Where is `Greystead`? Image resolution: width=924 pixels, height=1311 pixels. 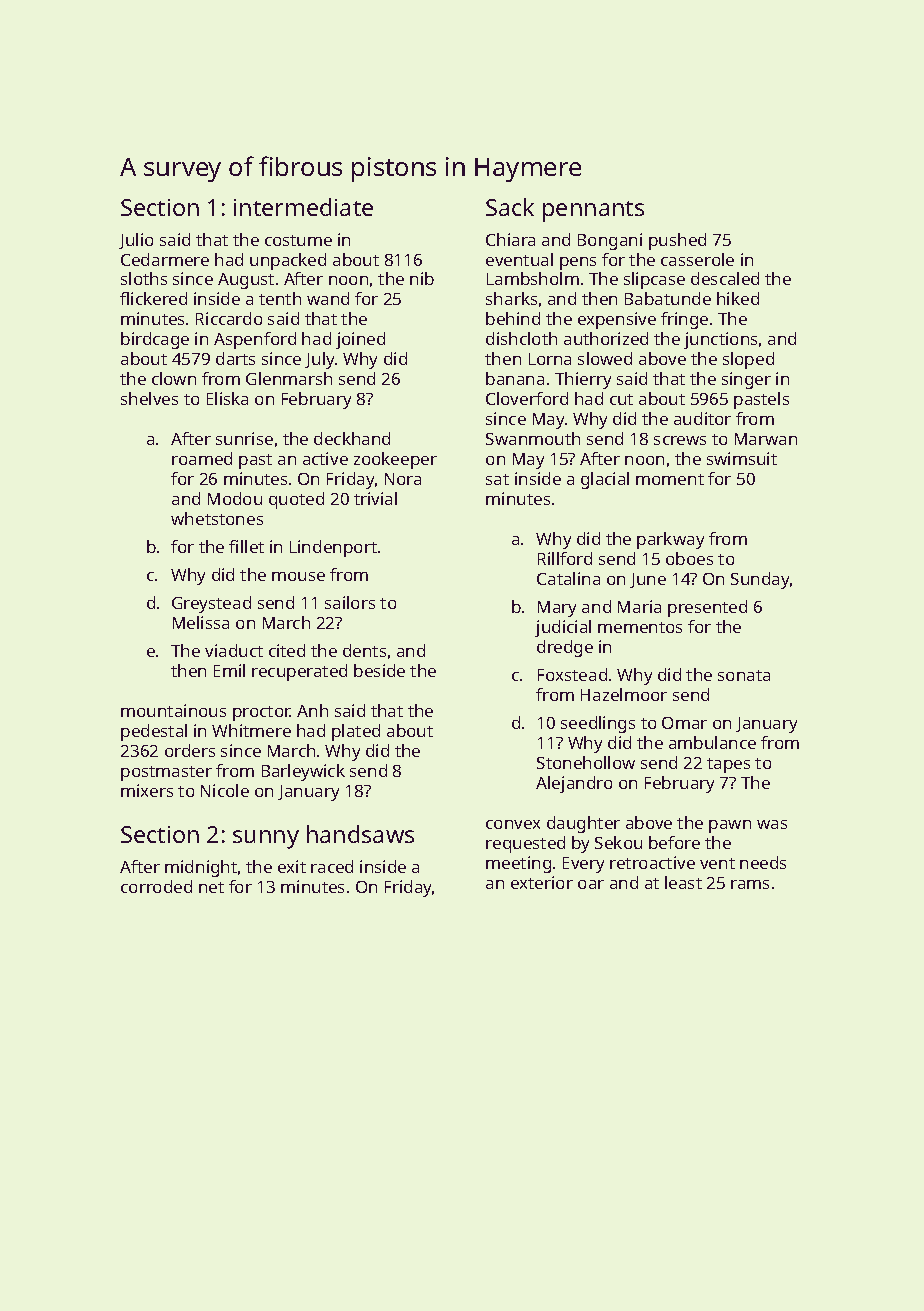
Greystead is located at coordinates (211, 604).
